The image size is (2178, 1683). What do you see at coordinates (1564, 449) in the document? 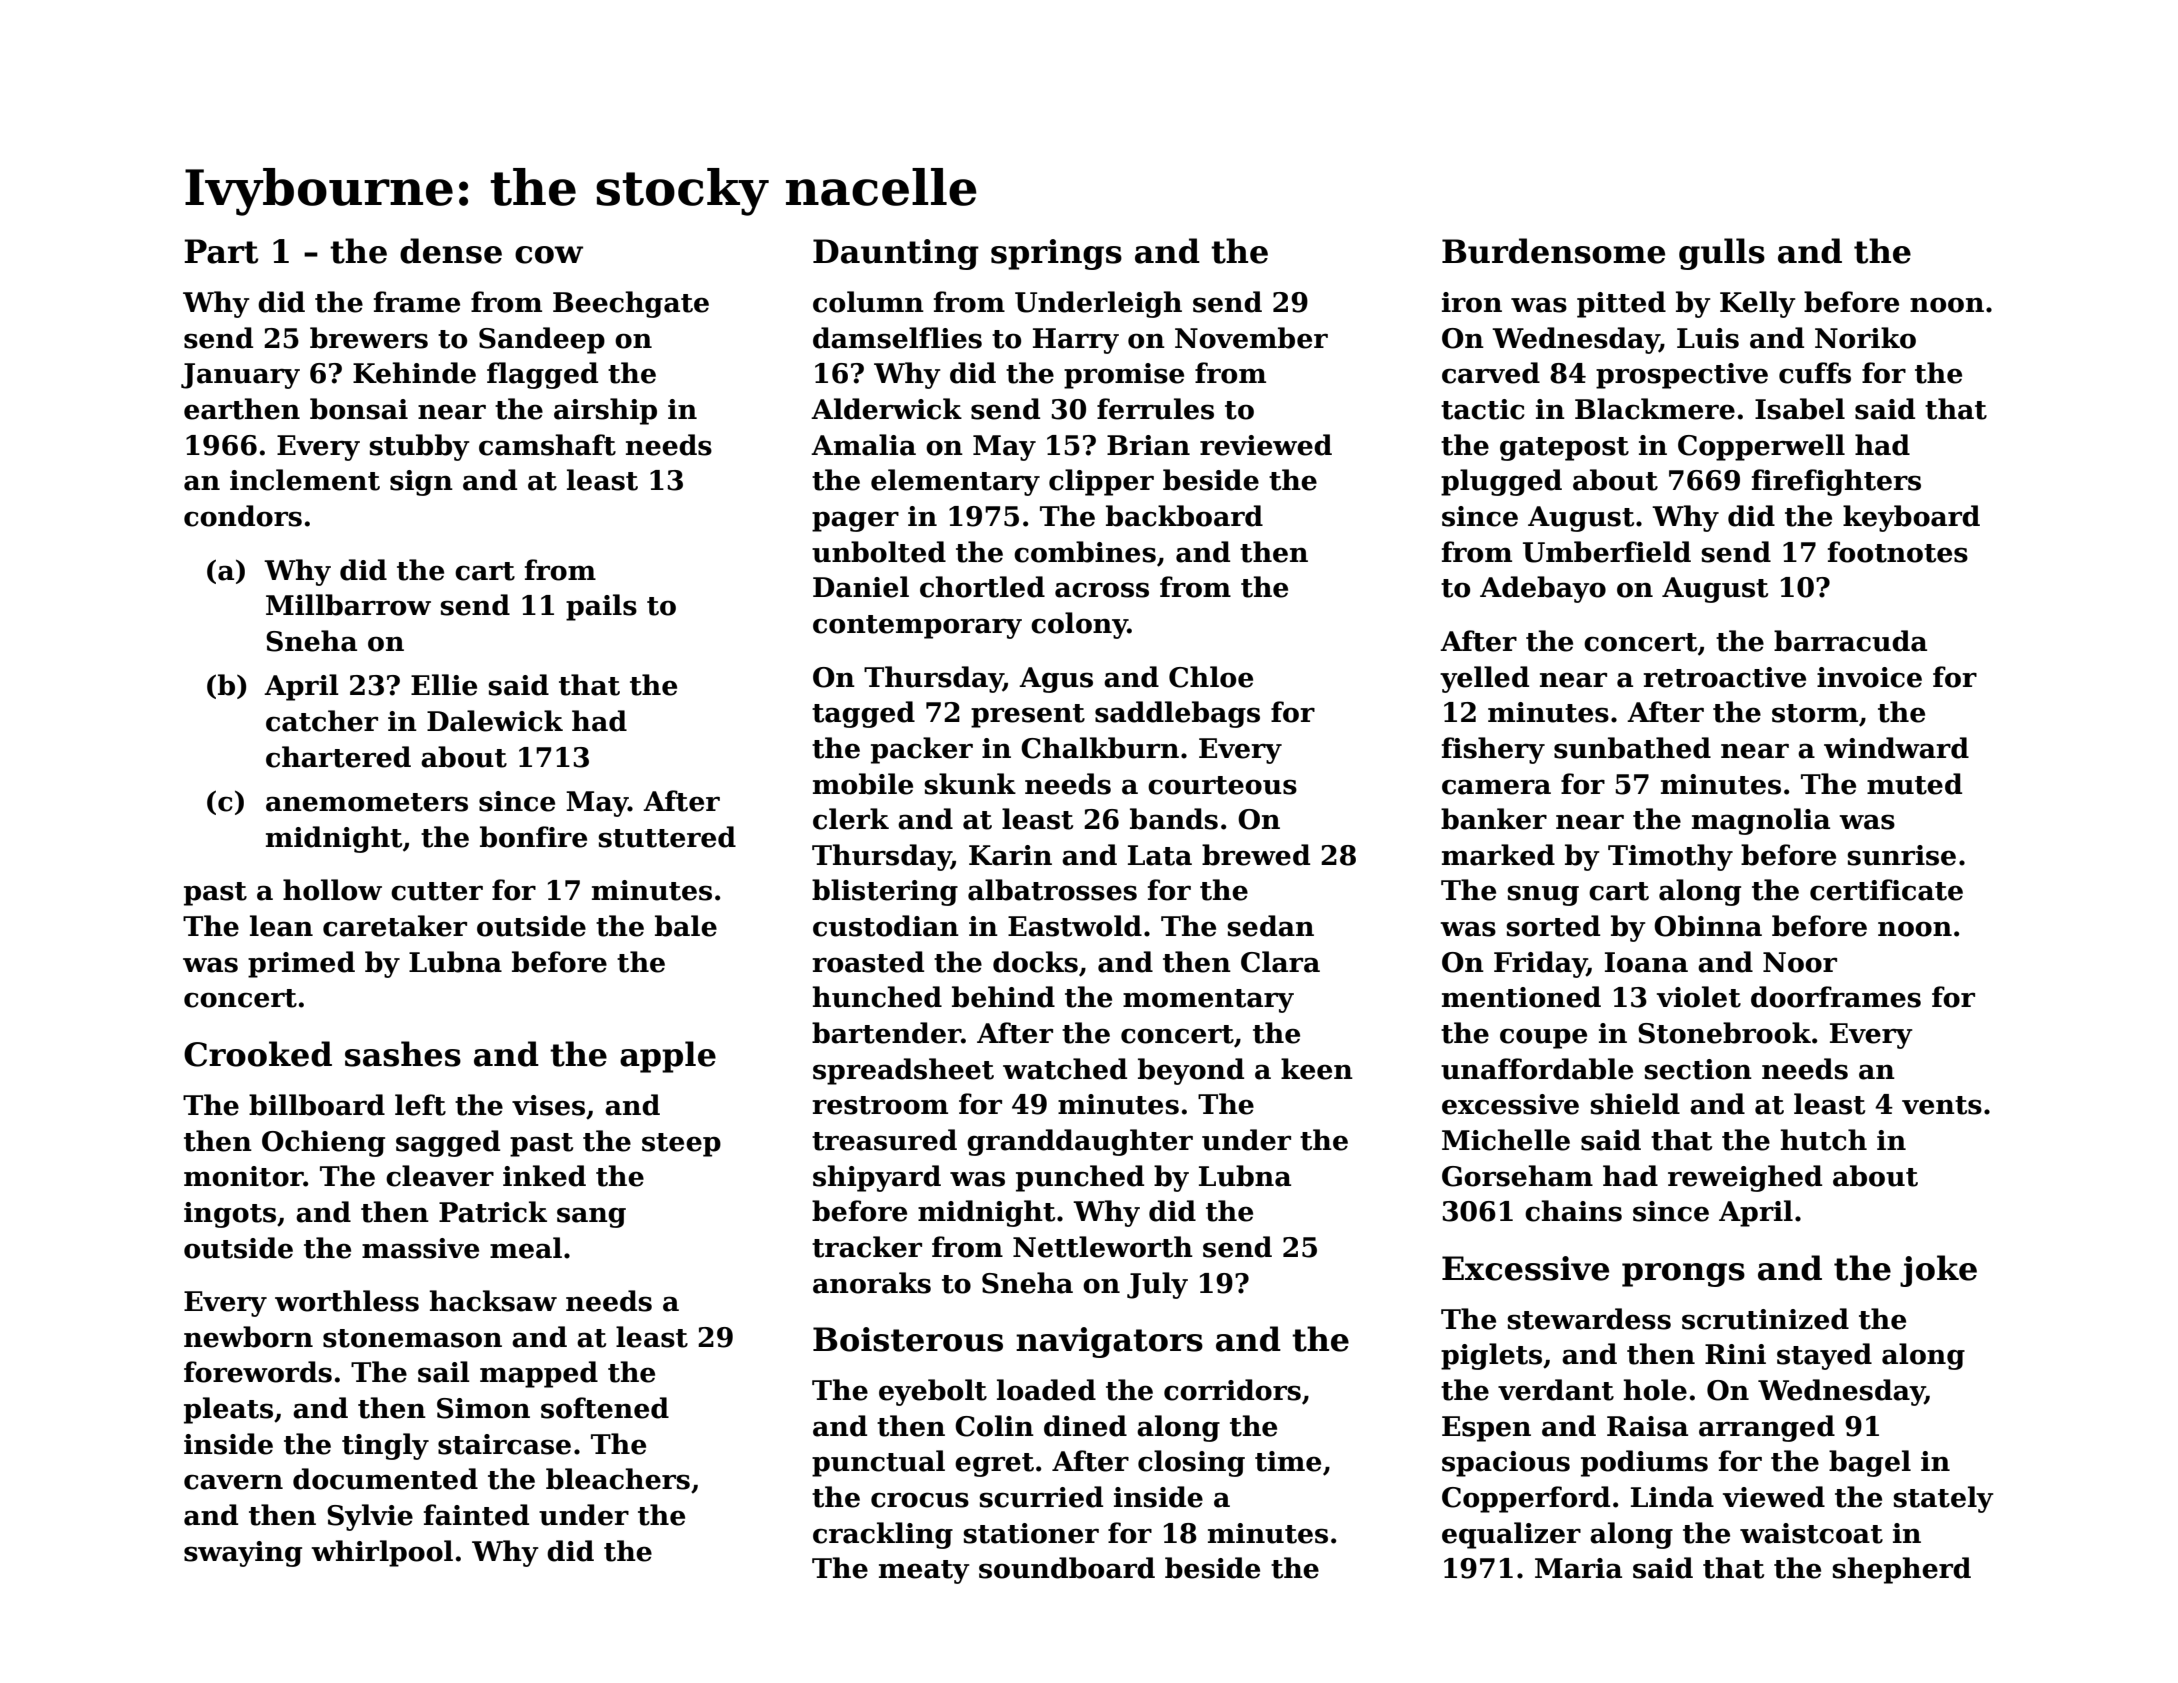
I see `gatepost` at bounding box center [1564, 449].
